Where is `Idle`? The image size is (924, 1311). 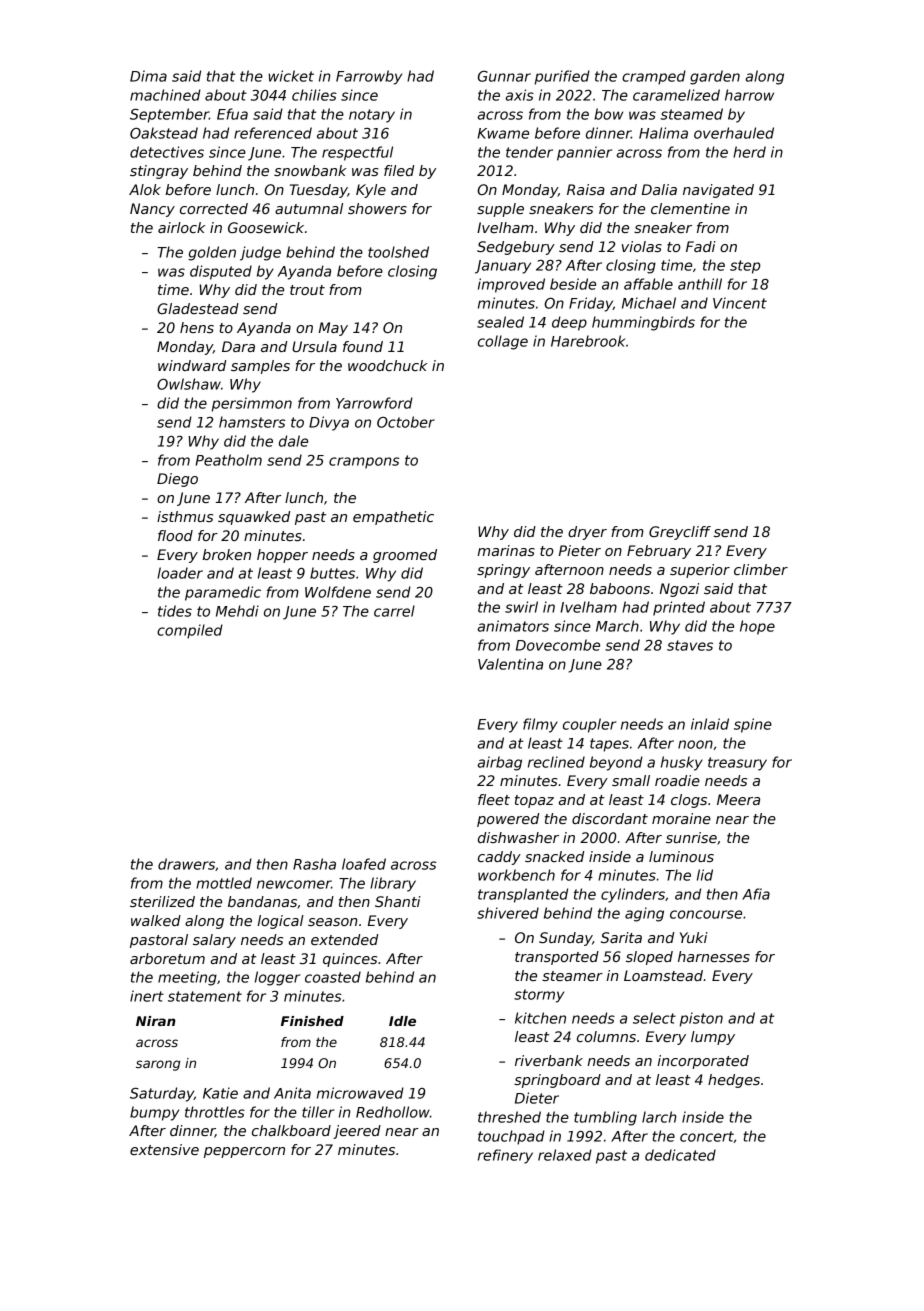 Idle is located at coordinates (402, 1021).
